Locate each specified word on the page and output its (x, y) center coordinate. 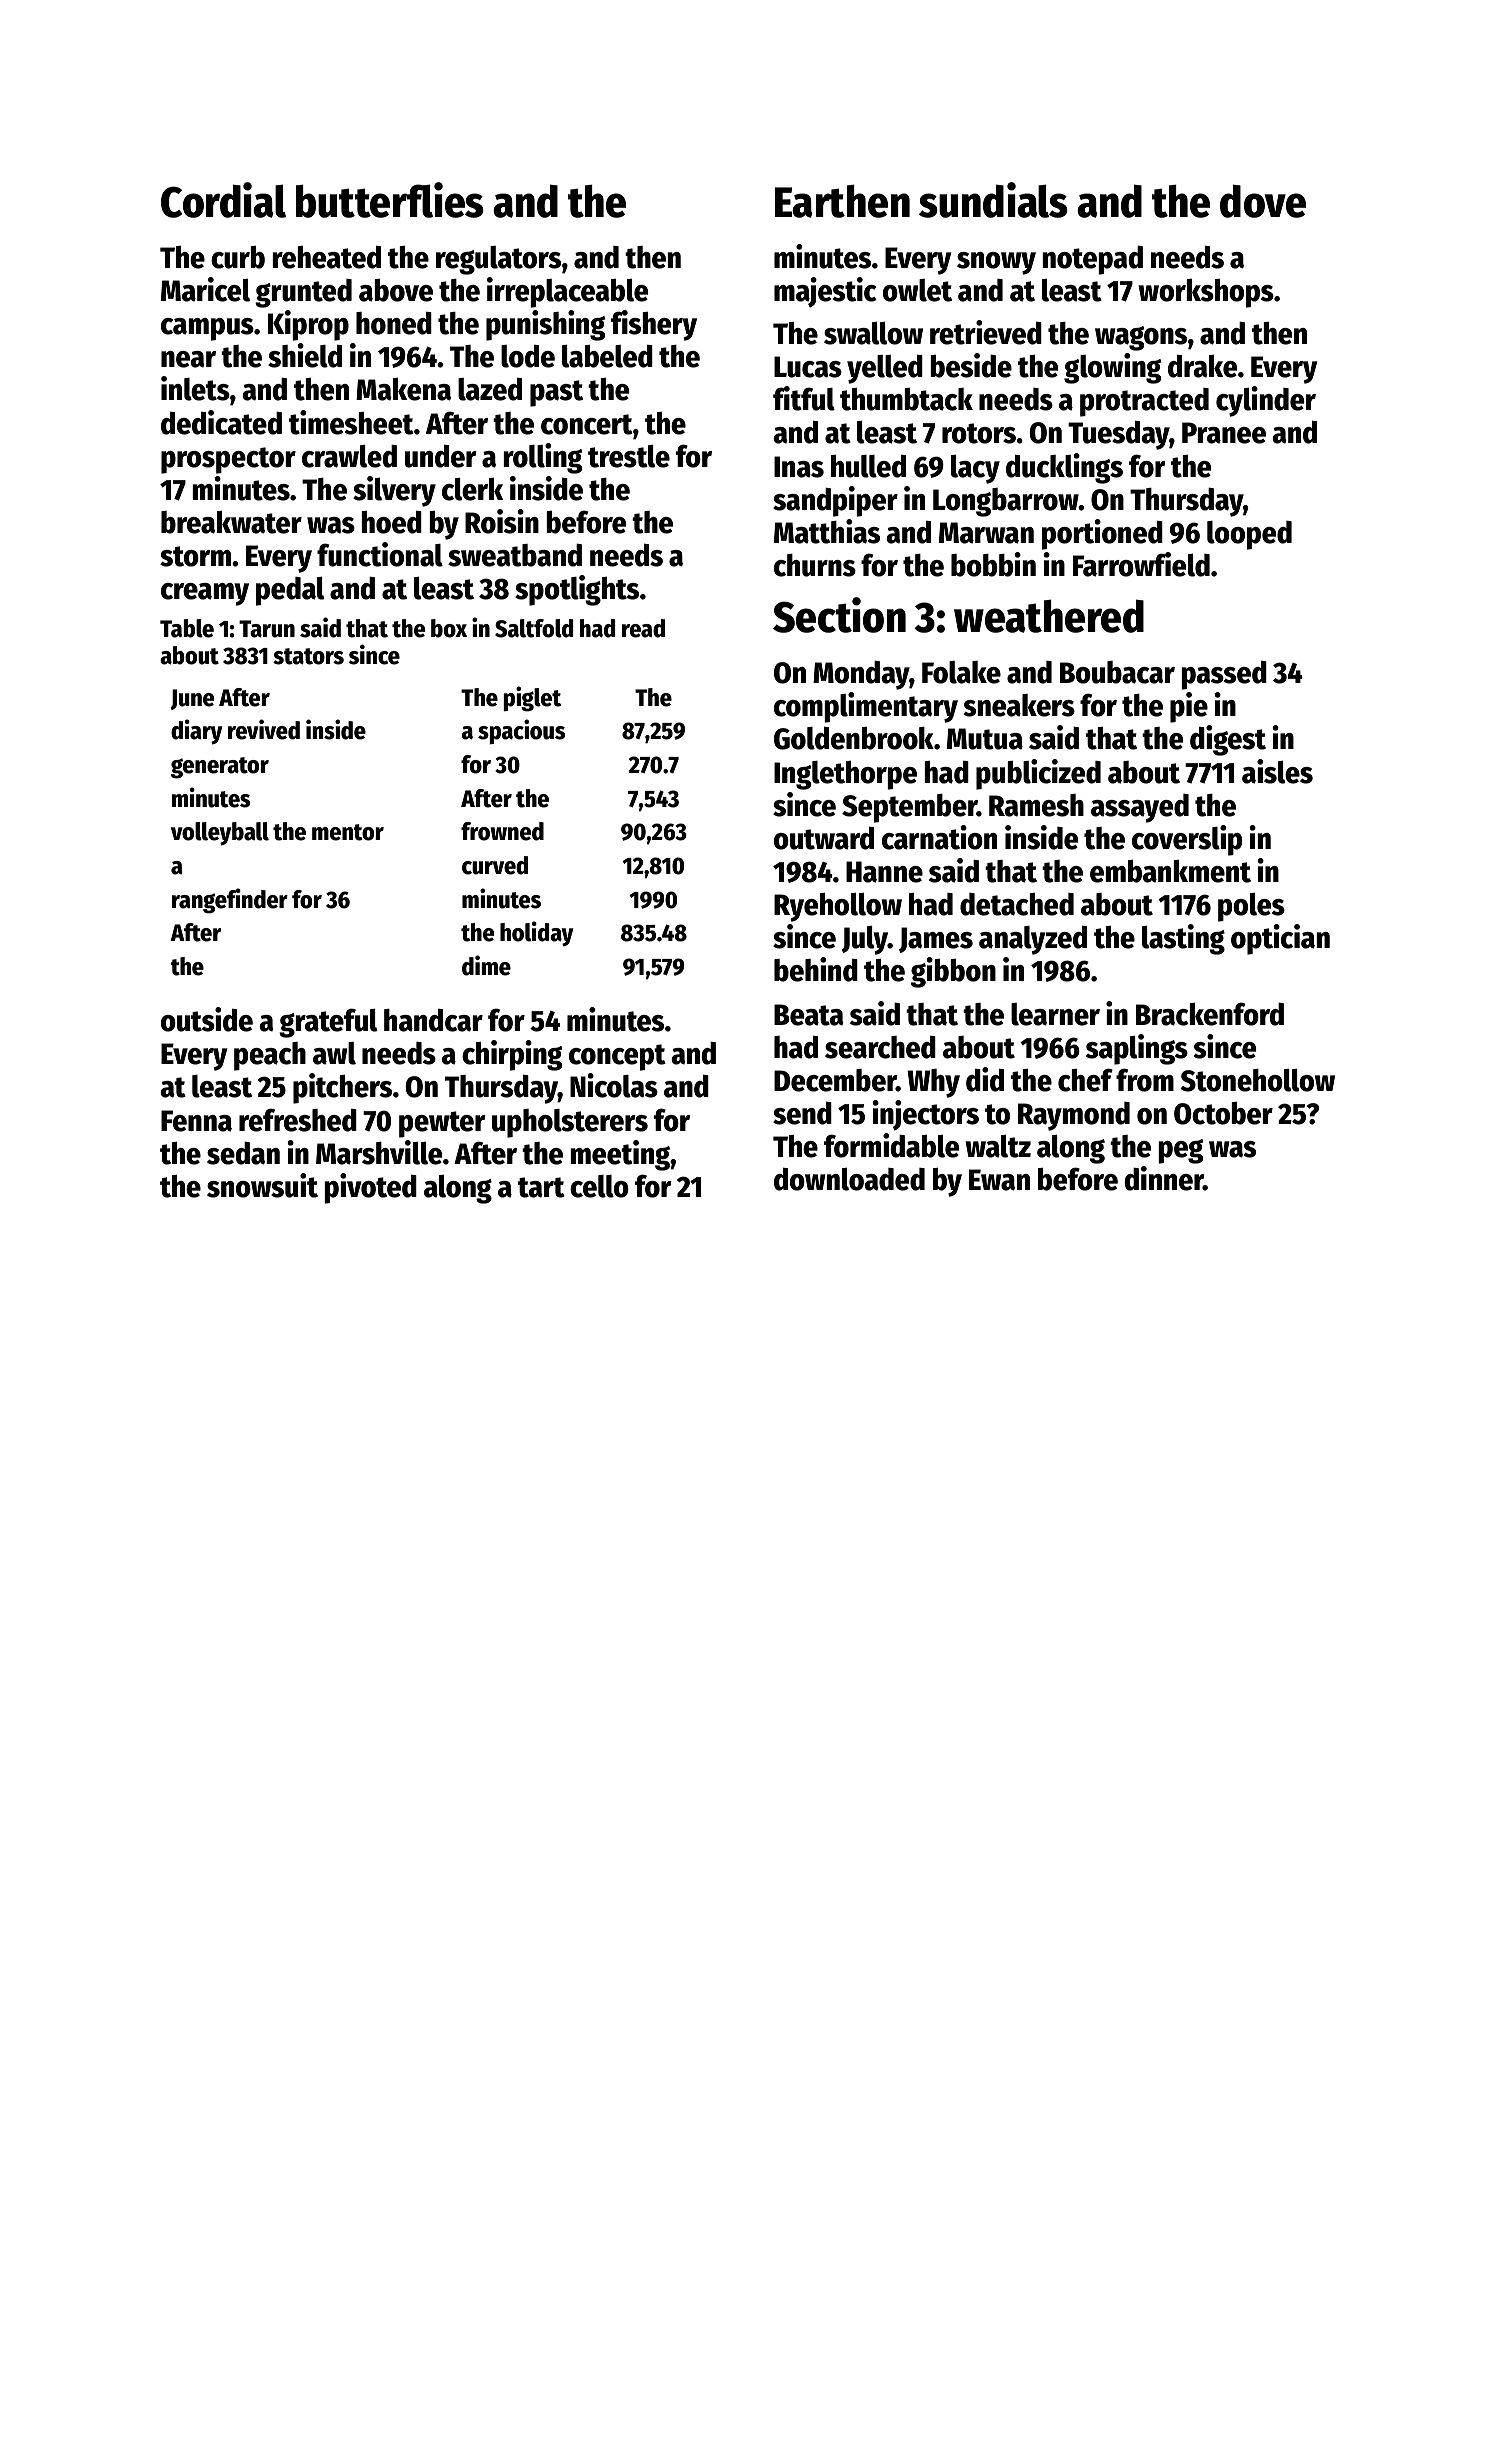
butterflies (390, 200)
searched (880, 1047)
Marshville (379, 1152)
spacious (521, 732)
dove (1263, 201)
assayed (1140, 808)
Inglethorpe (845, 775)
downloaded (849, 1179)
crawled (349, 456)
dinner (1164, 1178)
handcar (433, 1020)
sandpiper (835, 501)
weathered (1049, 616)
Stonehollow (1258, 1080)
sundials (993, 200)
